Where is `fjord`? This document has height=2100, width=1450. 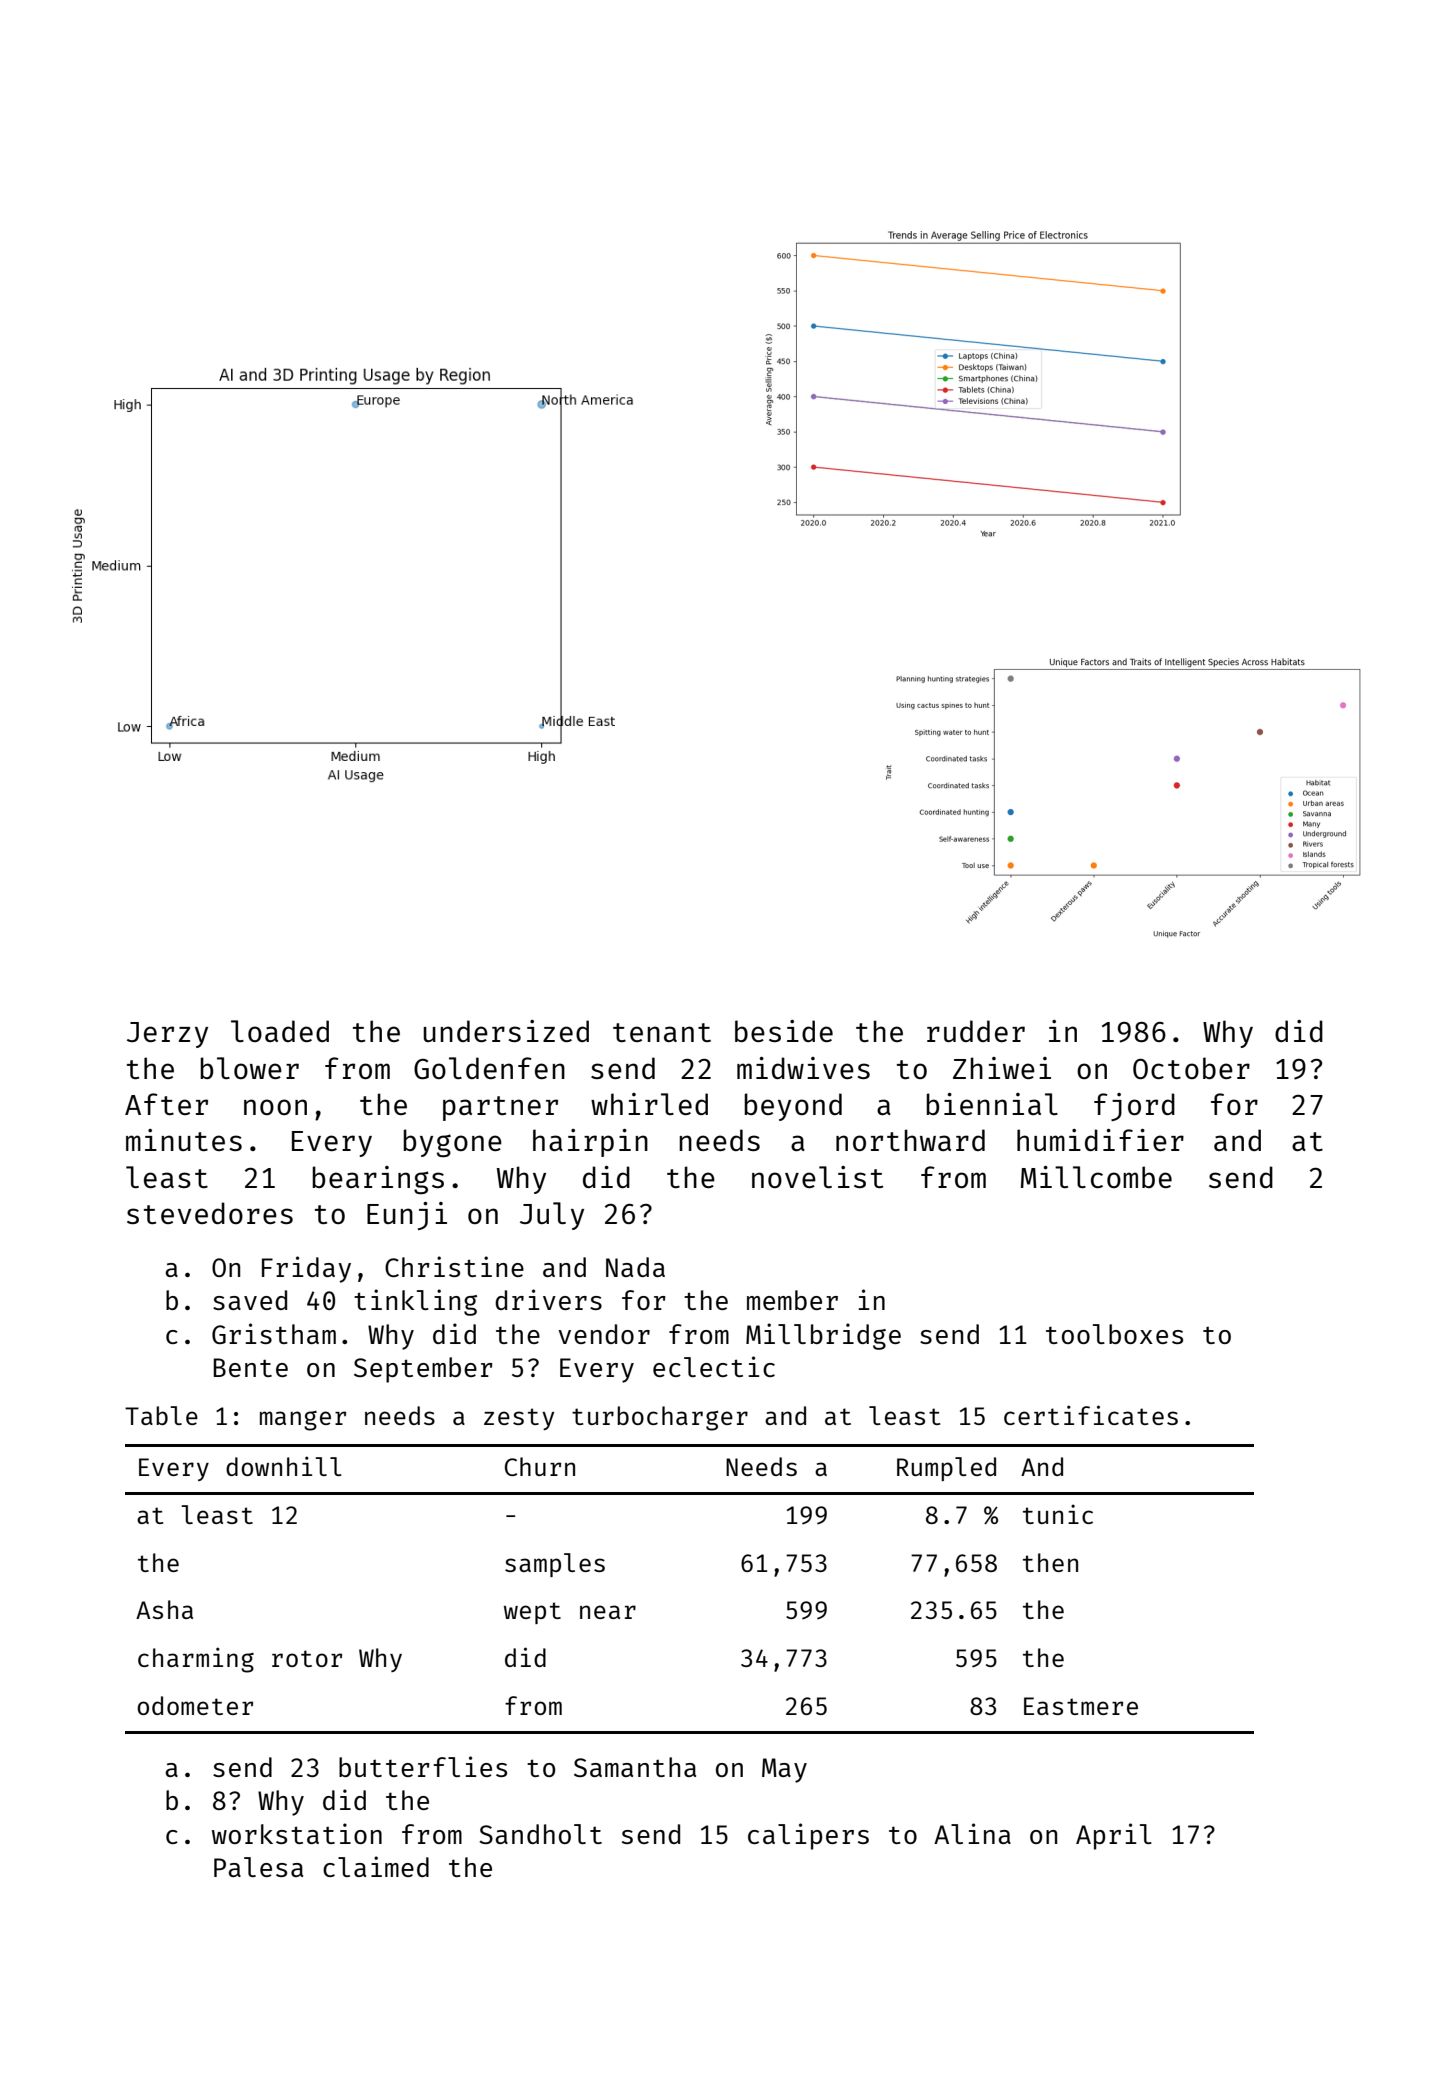 fjord is located at coordinates (1134, 1107).
